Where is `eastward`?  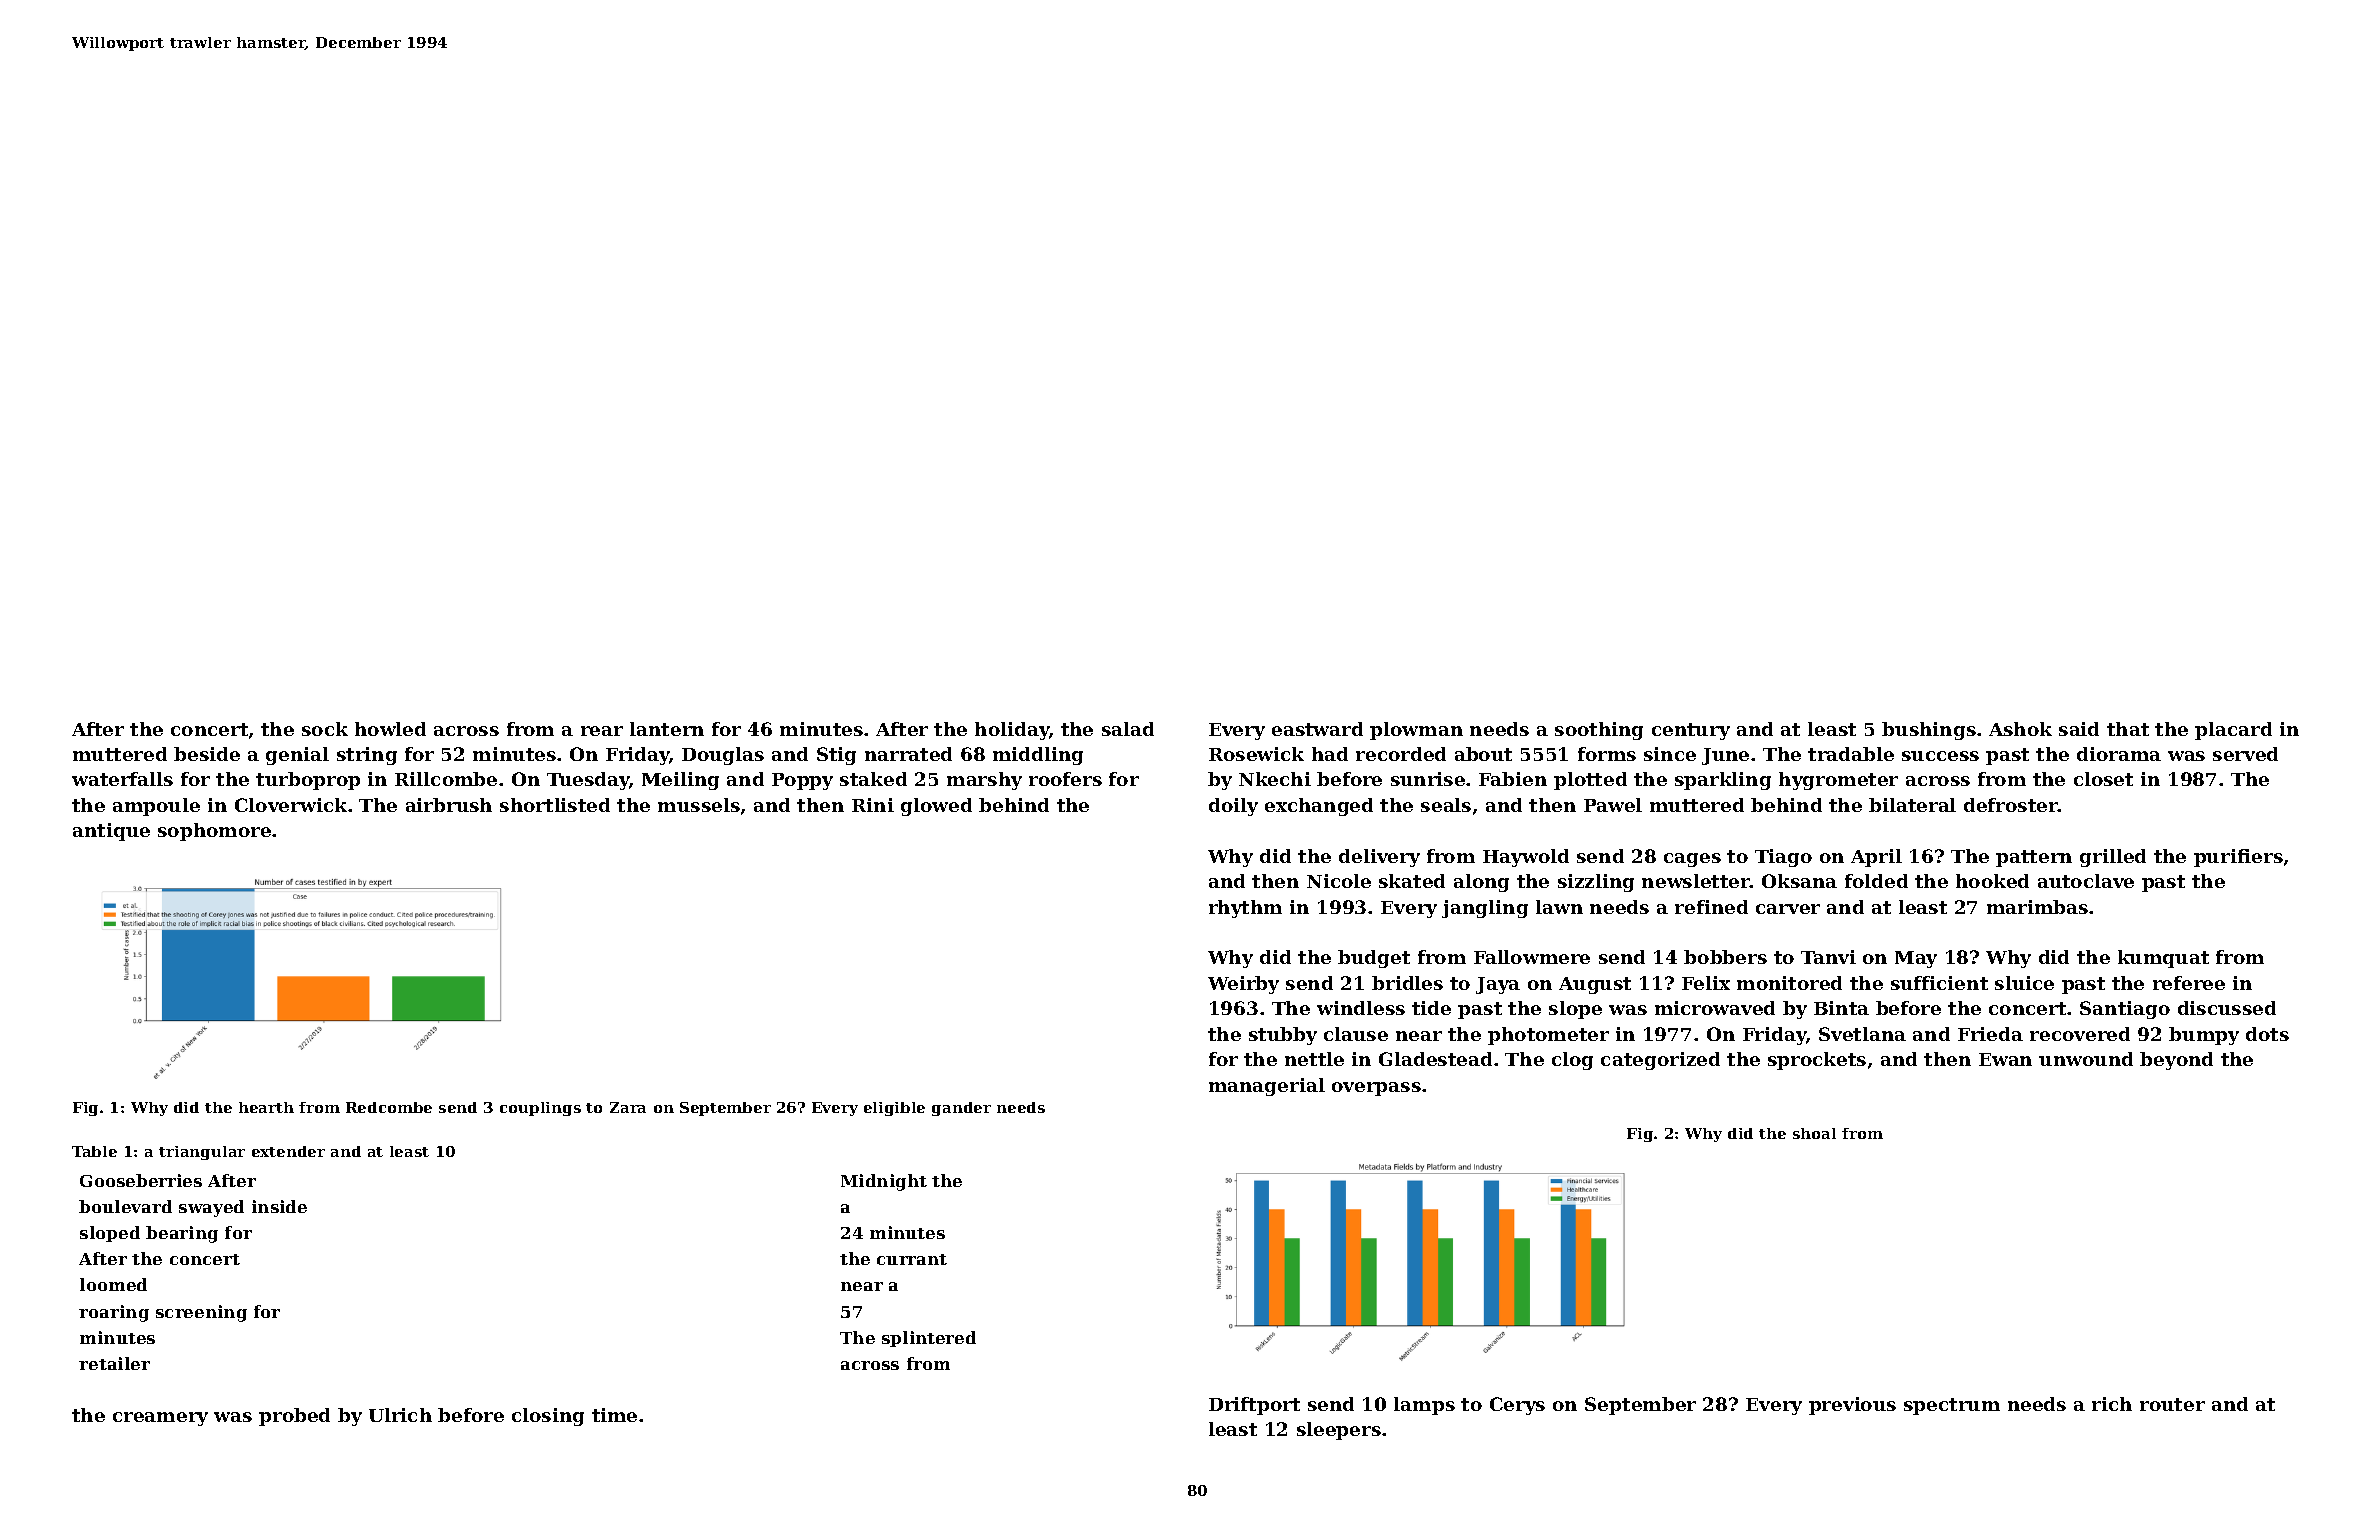
eastward is located at coordinates (1317, 729).
